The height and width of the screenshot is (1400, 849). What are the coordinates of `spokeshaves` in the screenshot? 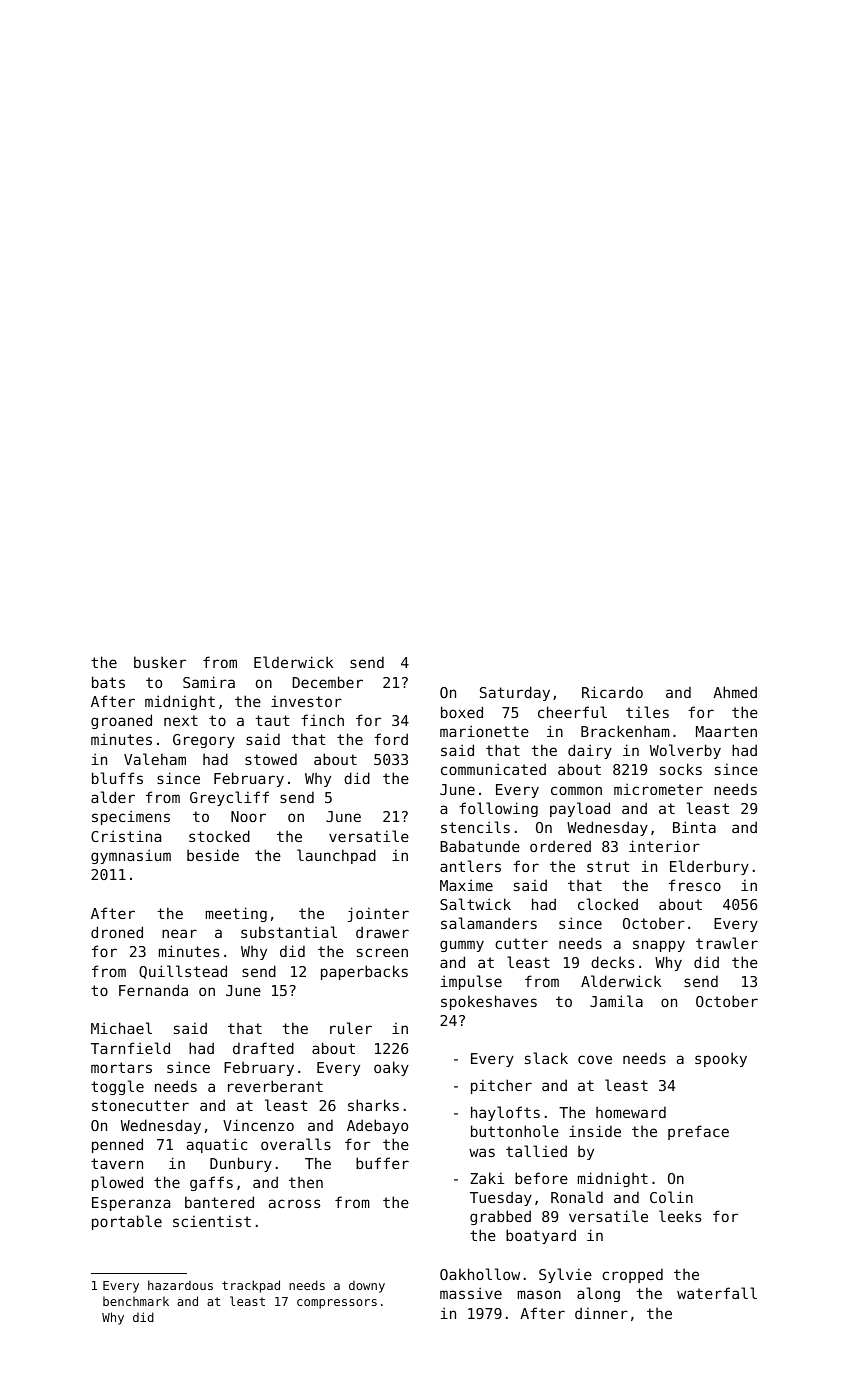 It's located at (489, 1002).
